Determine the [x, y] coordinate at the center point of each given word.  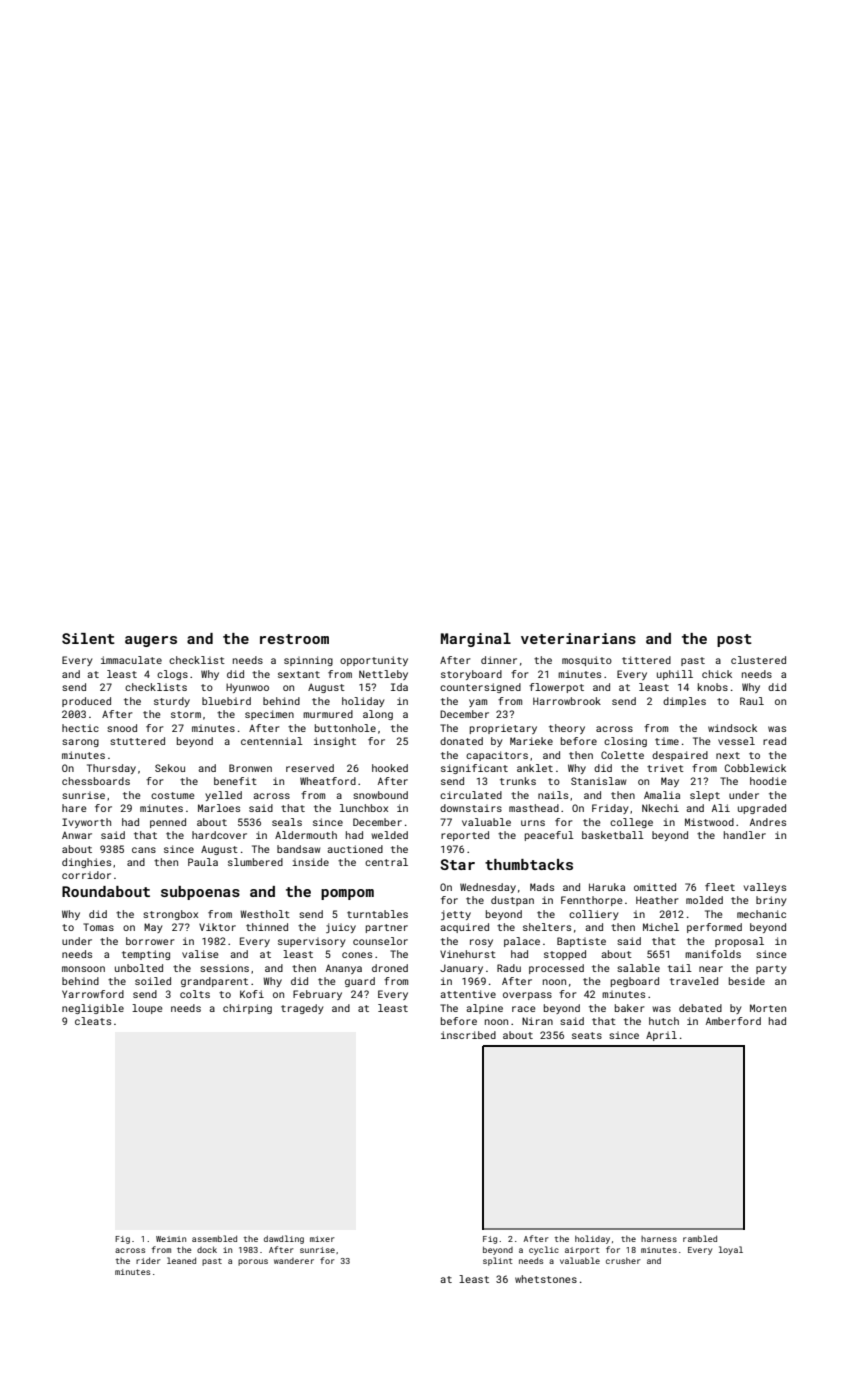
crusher [623, 1261]
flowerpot [556, 688]
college [631, 823]
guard [360, 982]
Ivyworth [86, 823]
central [386, 862]
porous [253, 1262]
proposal [739, 942]
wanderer [294, 1261]
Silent [88, 638]
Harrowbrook [567, 701]
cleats [93, 1021]
